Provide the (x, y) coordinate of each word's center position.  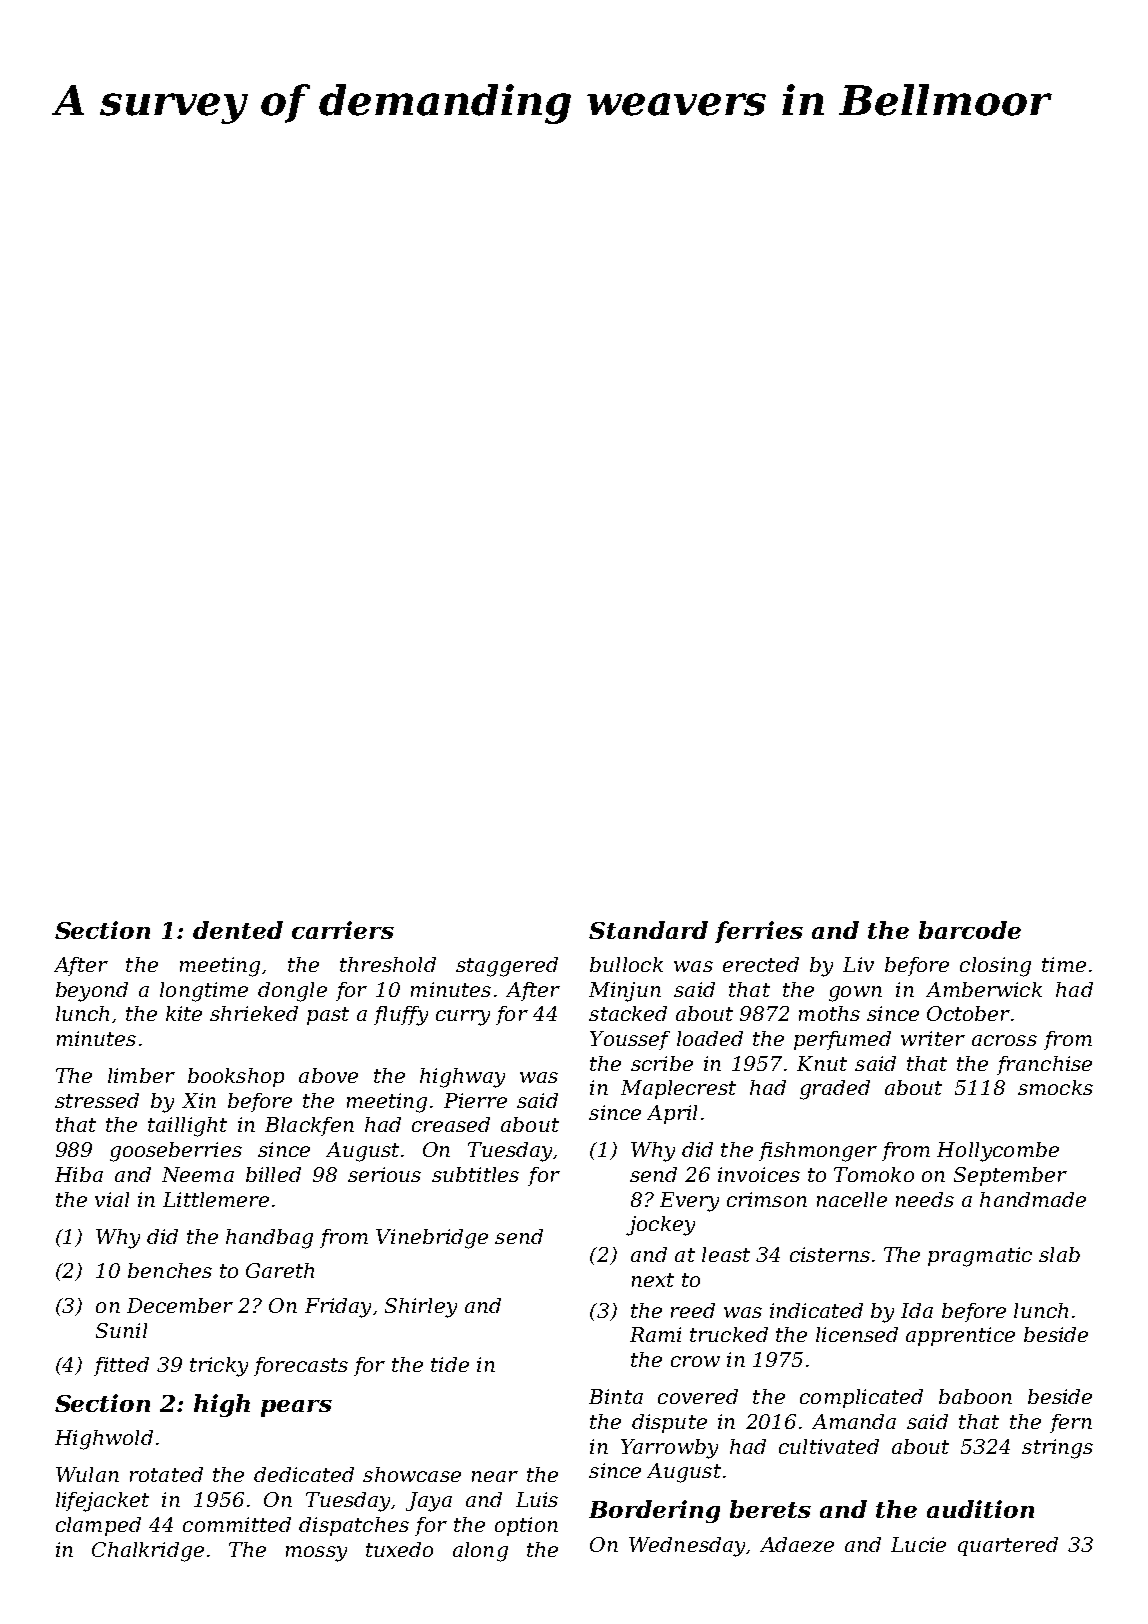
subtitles (475, 1174)
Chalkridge (148, 1552)
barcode (970, 930)
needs (925, 1199)
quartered (1008, 1546)
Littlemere (216, 1199)
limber (141, 1075)
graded (835, 1090)
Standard (648, 930)
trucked (729, 1334)
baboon (975, 1396)
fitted (121, 1366)
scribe (662, 1063)
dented (238, 930)
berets (770, 1509)
